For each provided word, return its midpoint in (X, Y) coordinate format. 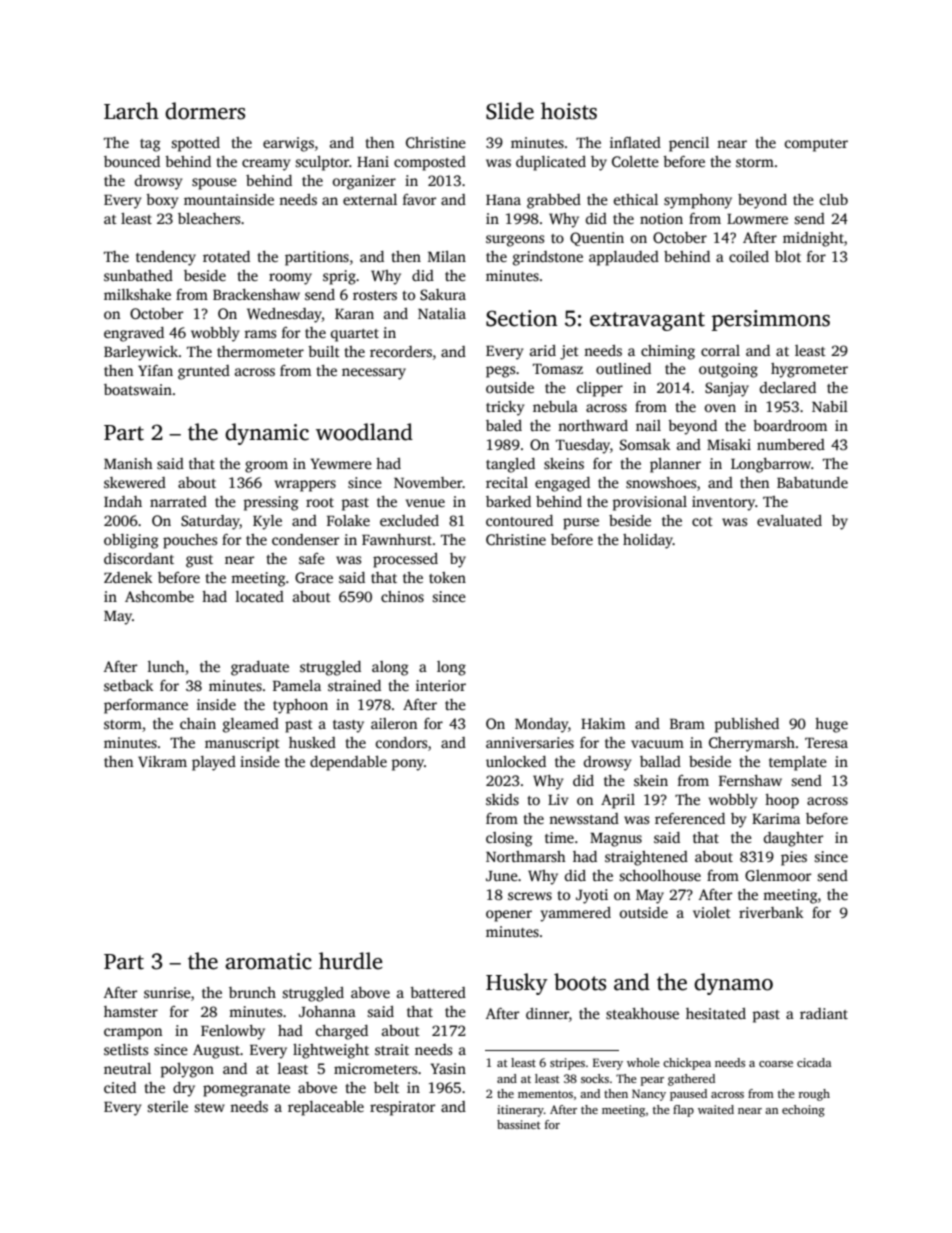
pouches (190, 541)
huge (831, 725)
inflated (635, 142)
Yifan (155, 370)
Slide (510, 111)
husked (312, 742)
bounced (132, 161)
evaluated (789, 520)
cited (120, 1087)
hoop (782, 801)
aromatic (268, 961)
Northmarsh (526, 856)
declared (788, 387)
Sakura (443, 294)
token (447, 577)
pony (407, 765)
